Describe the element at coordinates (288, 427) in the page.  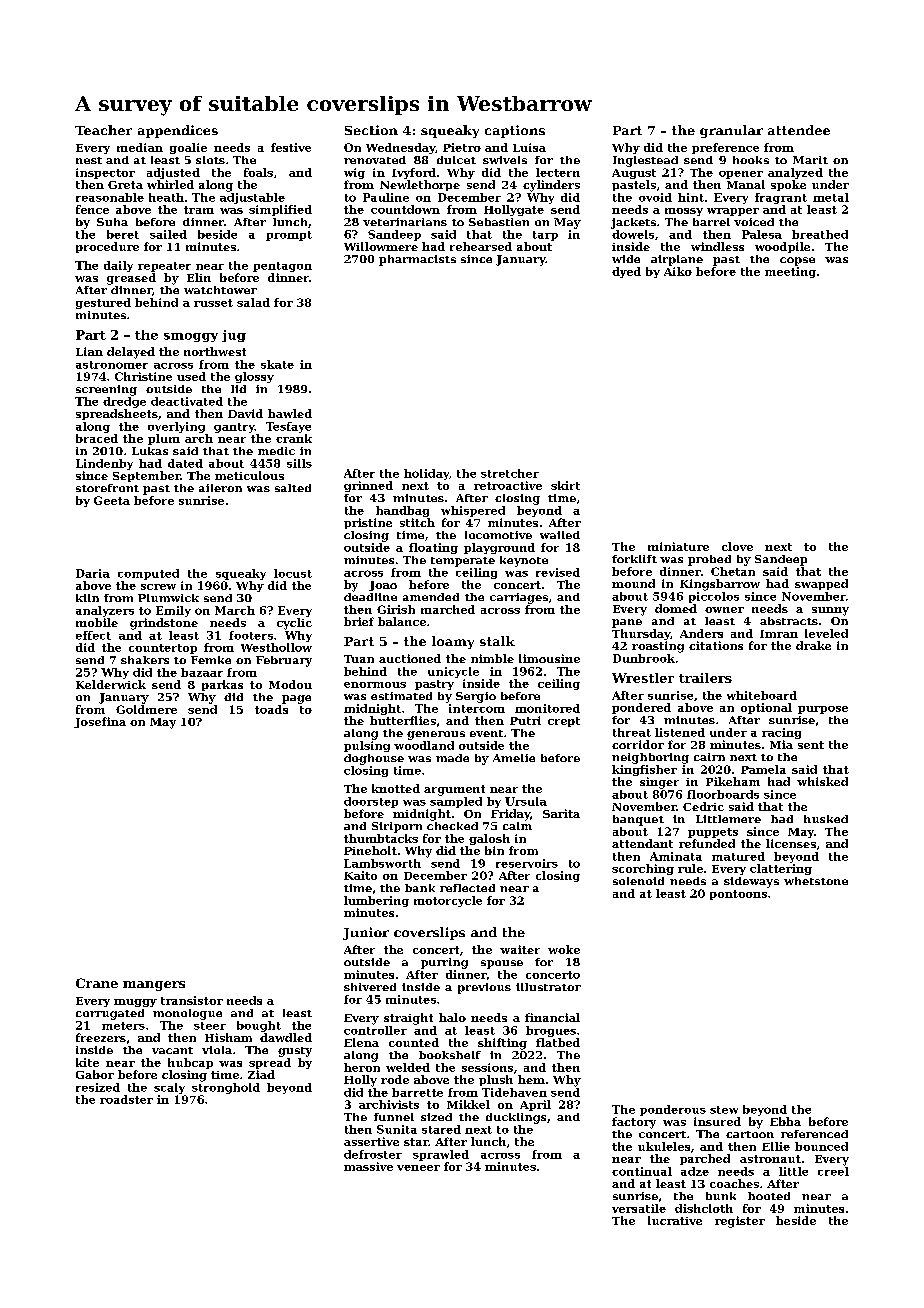
I see `Tesfaye` at that location.
